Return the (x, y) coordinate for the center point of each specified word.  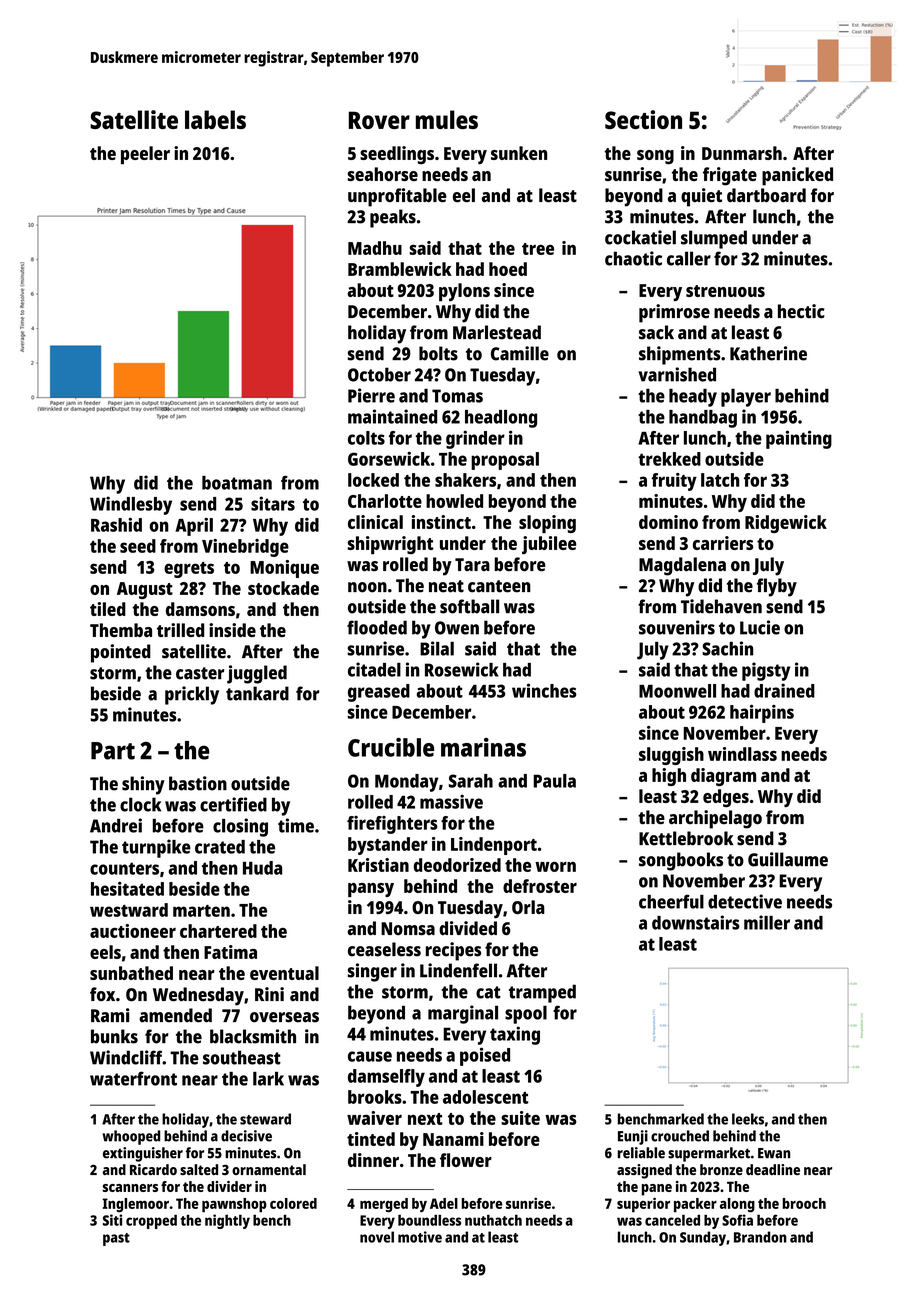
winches (544, 690)
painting (799, 439)
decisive (246, 1136)
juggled (257, 674)
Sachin (727, 648)
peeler (145, 155)
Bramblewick (400, 269)
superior (643, 1205)
